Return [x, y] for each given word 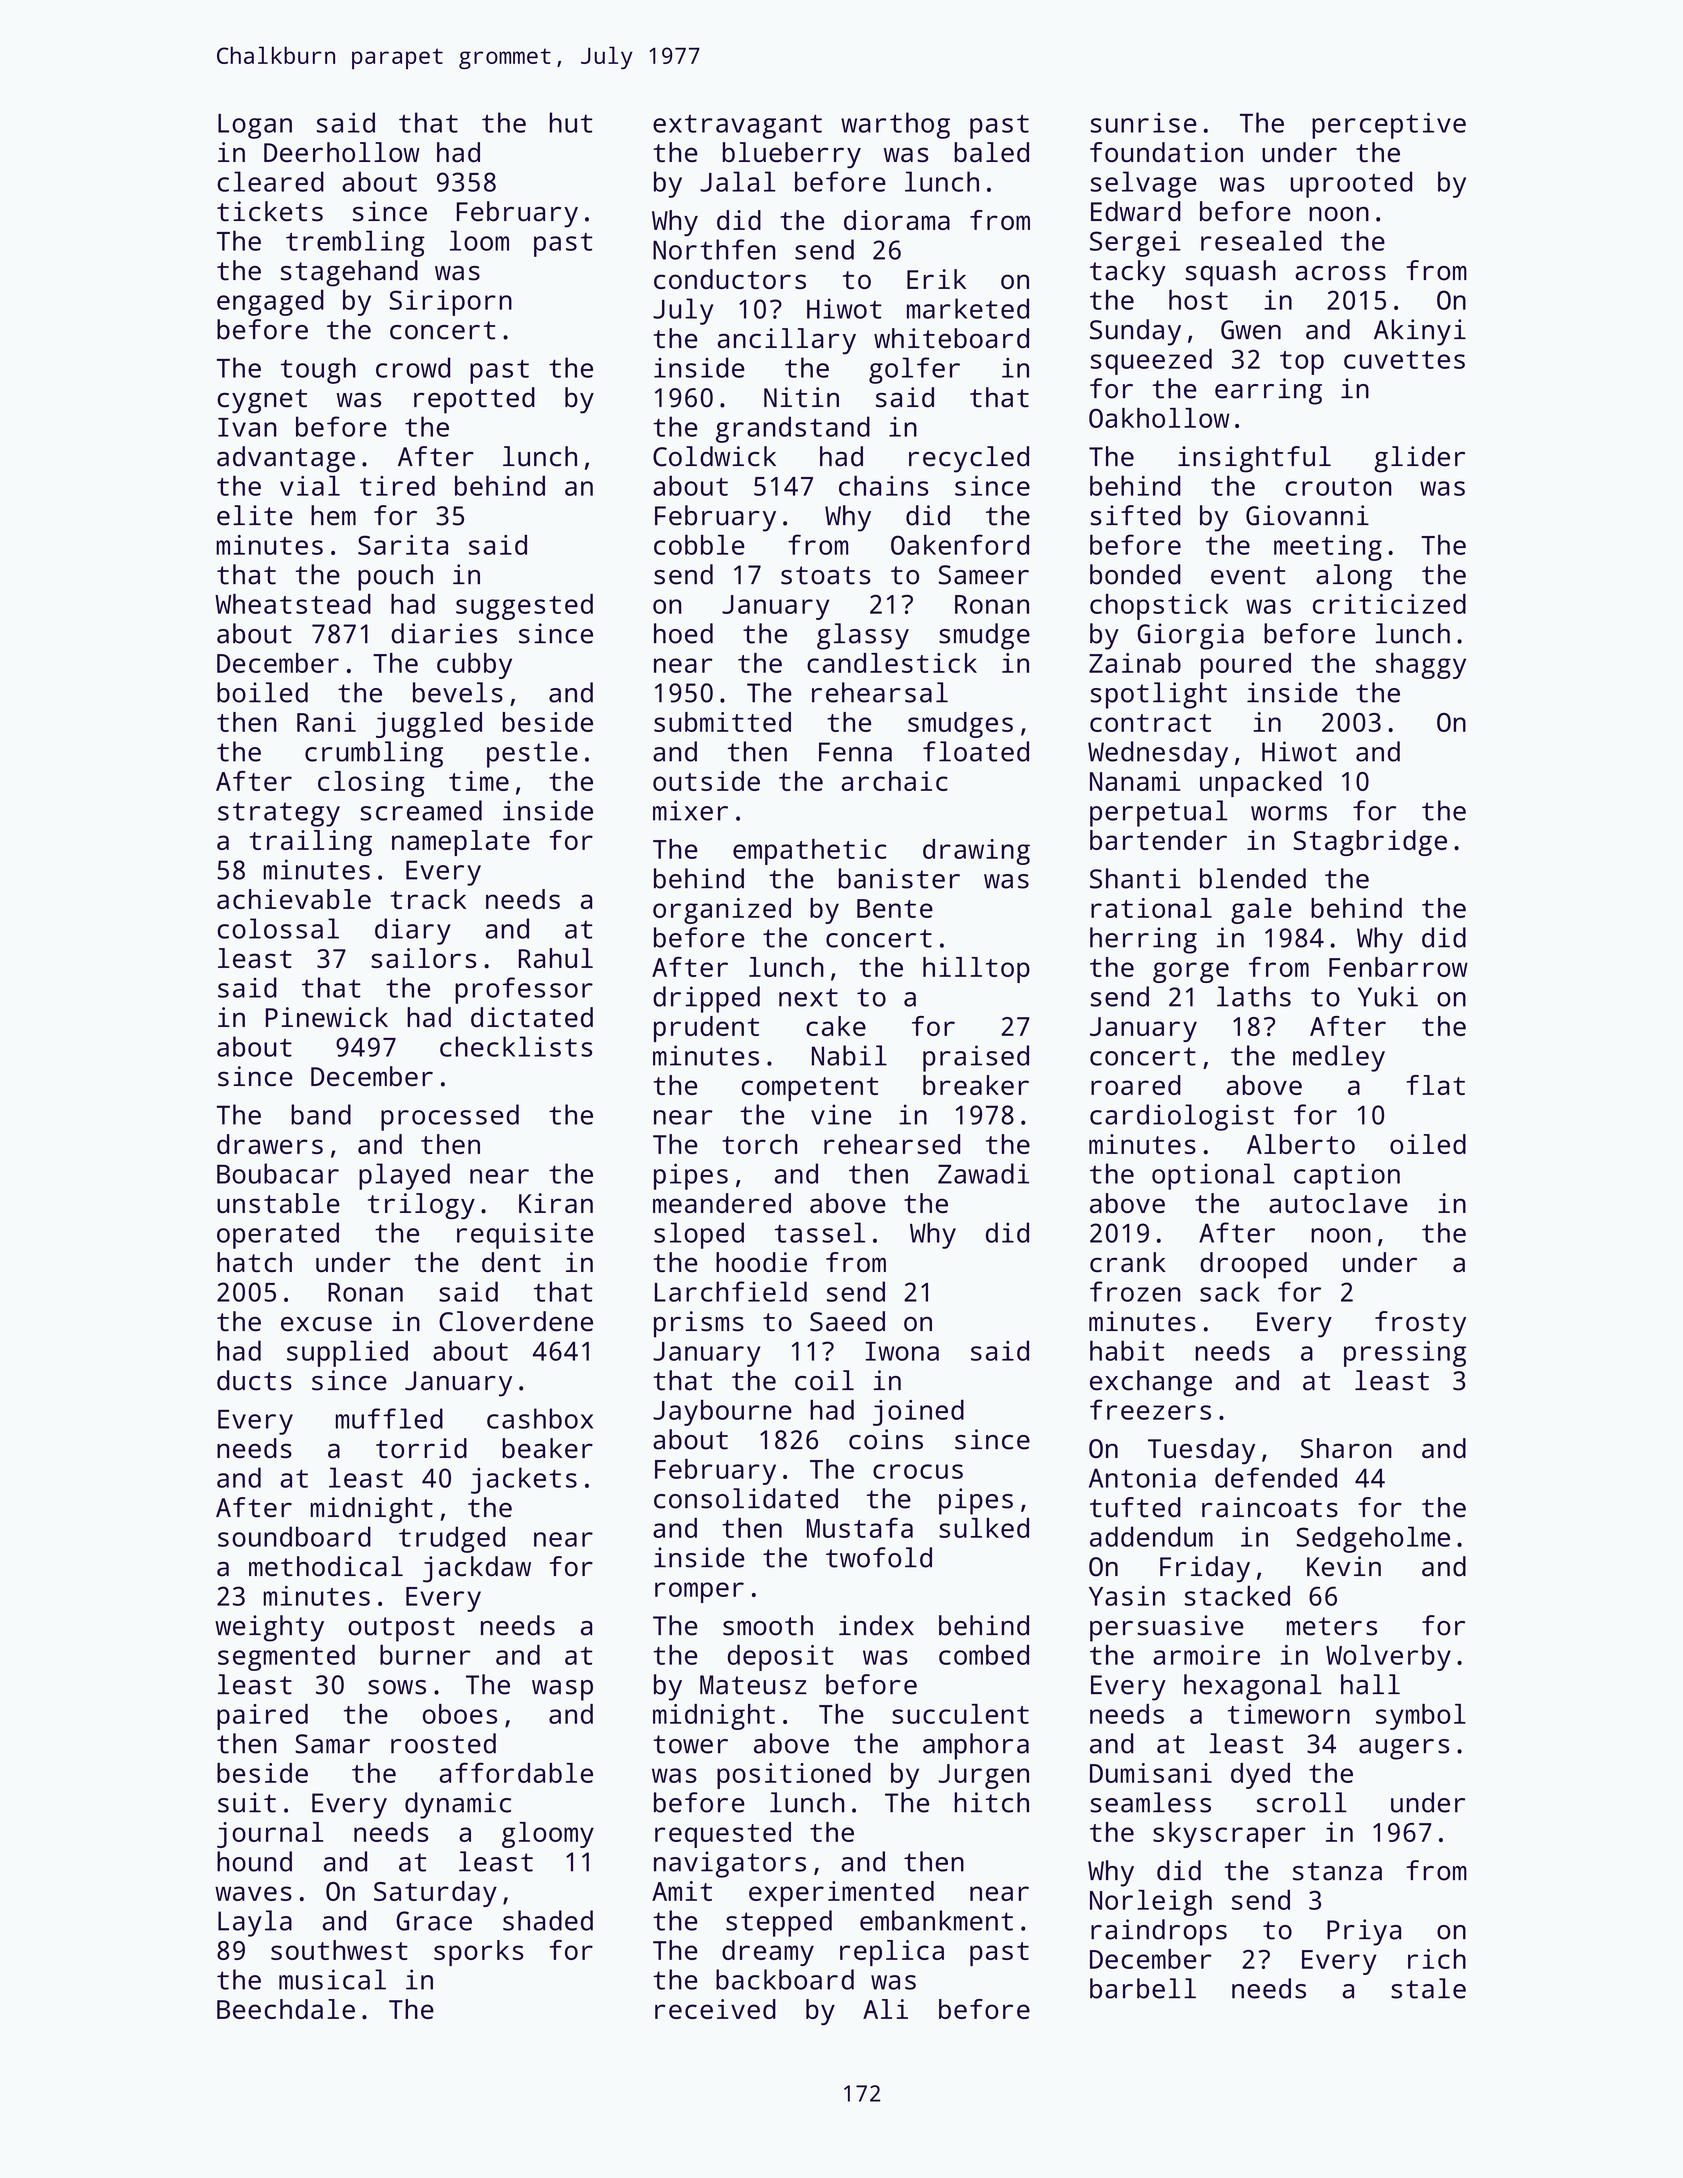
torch [759, 1144]
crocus [918, 1471]
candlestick [892, 663]
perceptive [1389, 125]
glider [1419, 459]
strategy [279, 814]
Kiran [556, 1203]
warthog [895, 125]
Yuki [1388, 996]
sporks [478, 1953]
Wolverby [1388, 1657]
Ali [885, 2009]
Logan [255, 126]
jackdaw [477, 1569]
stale [1428, 1988]
